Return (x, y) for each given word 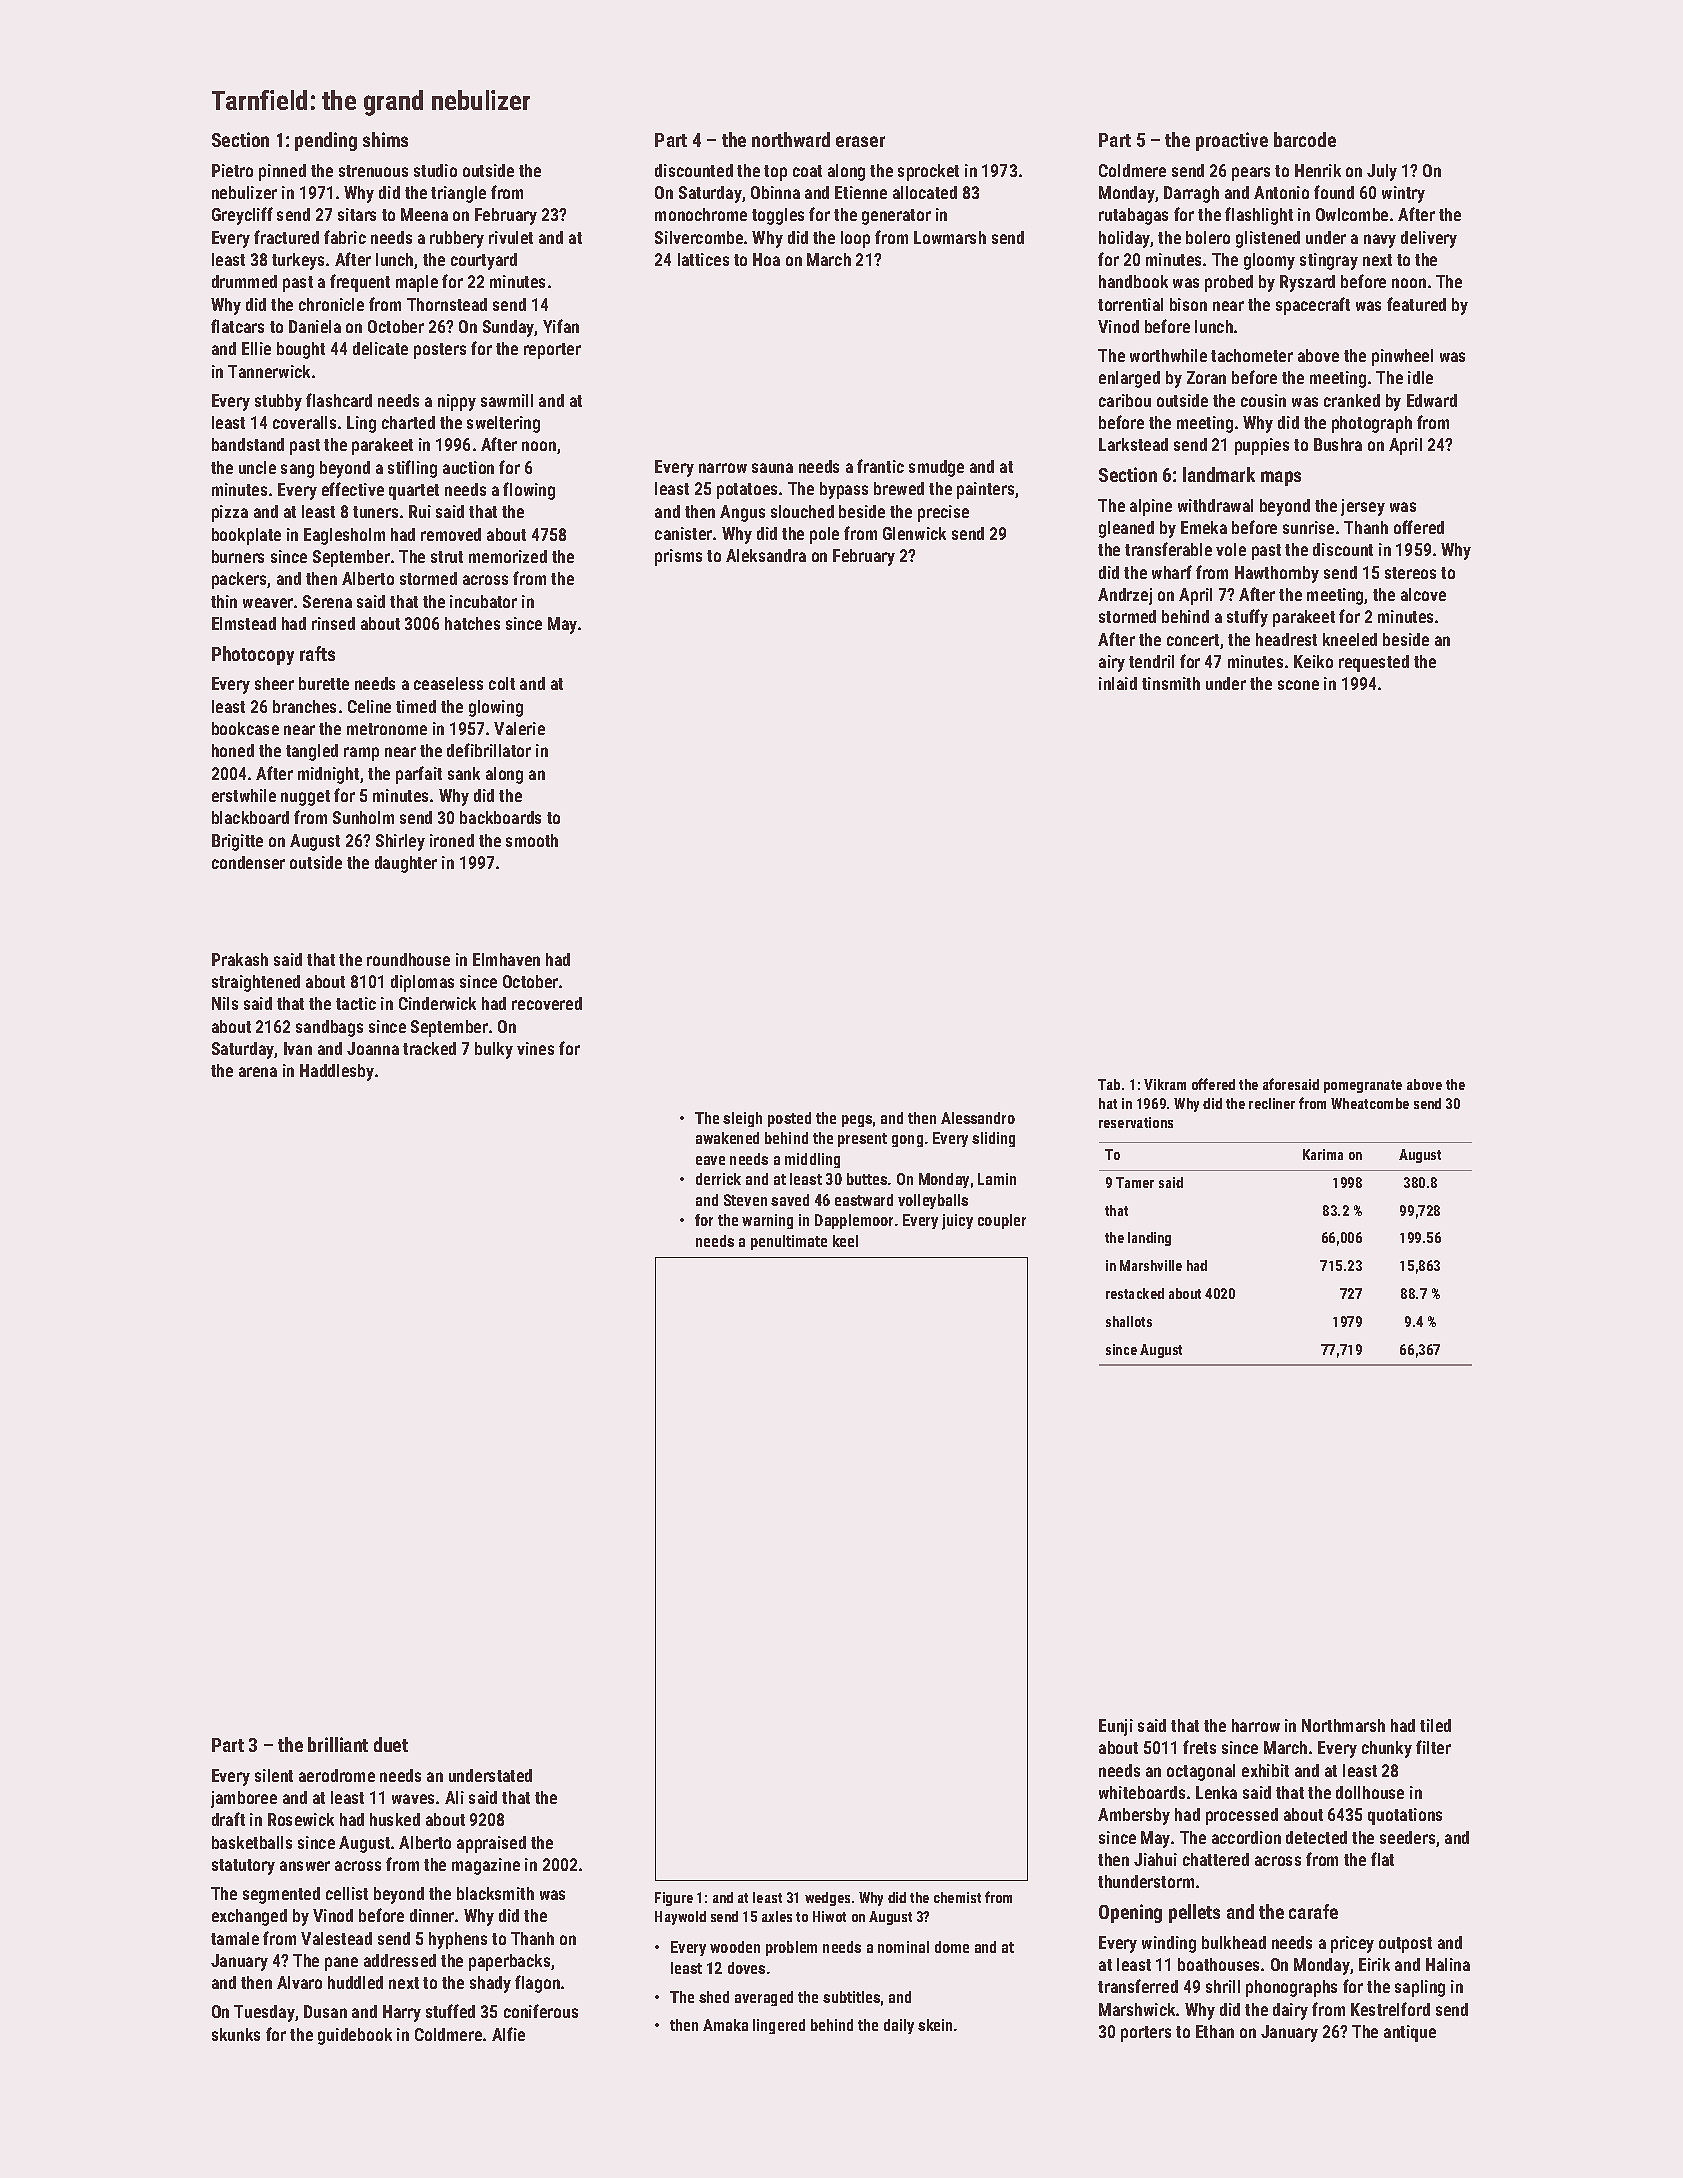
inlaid (1118, 683)
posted (789, 1119)
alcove (1423, 594)
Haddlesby (337, 1072)
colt (502, 683)
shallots (1129, 1321)
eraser (860, 141)
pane (341, 1964)
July (1382, 172)
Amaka (725, 2025)
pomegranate (1363, 1086)
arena (258, 1072)
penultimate (789, 1242)
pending (326, 141)
